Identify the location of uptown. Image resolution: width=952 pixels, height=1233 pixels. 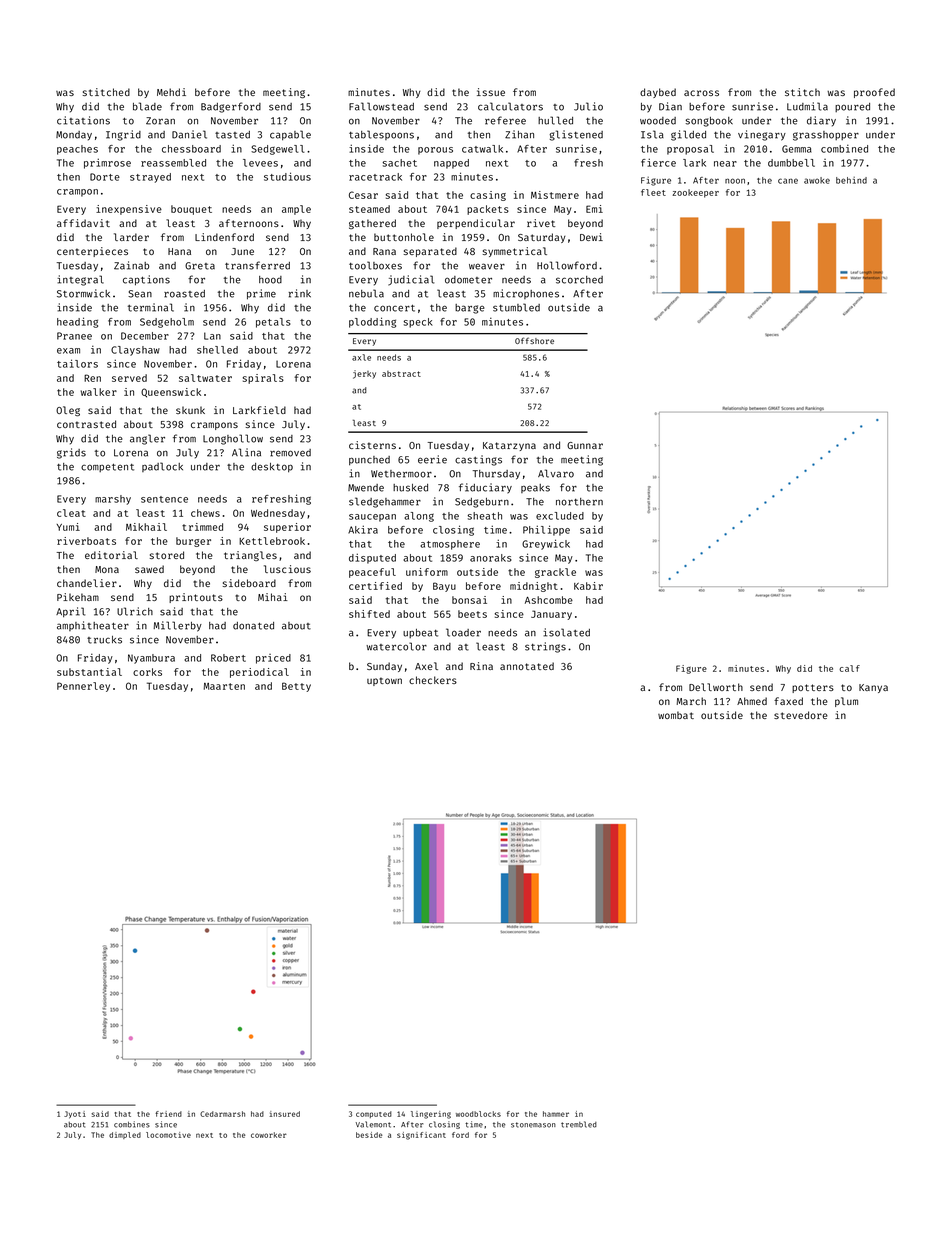
(384, 681).
